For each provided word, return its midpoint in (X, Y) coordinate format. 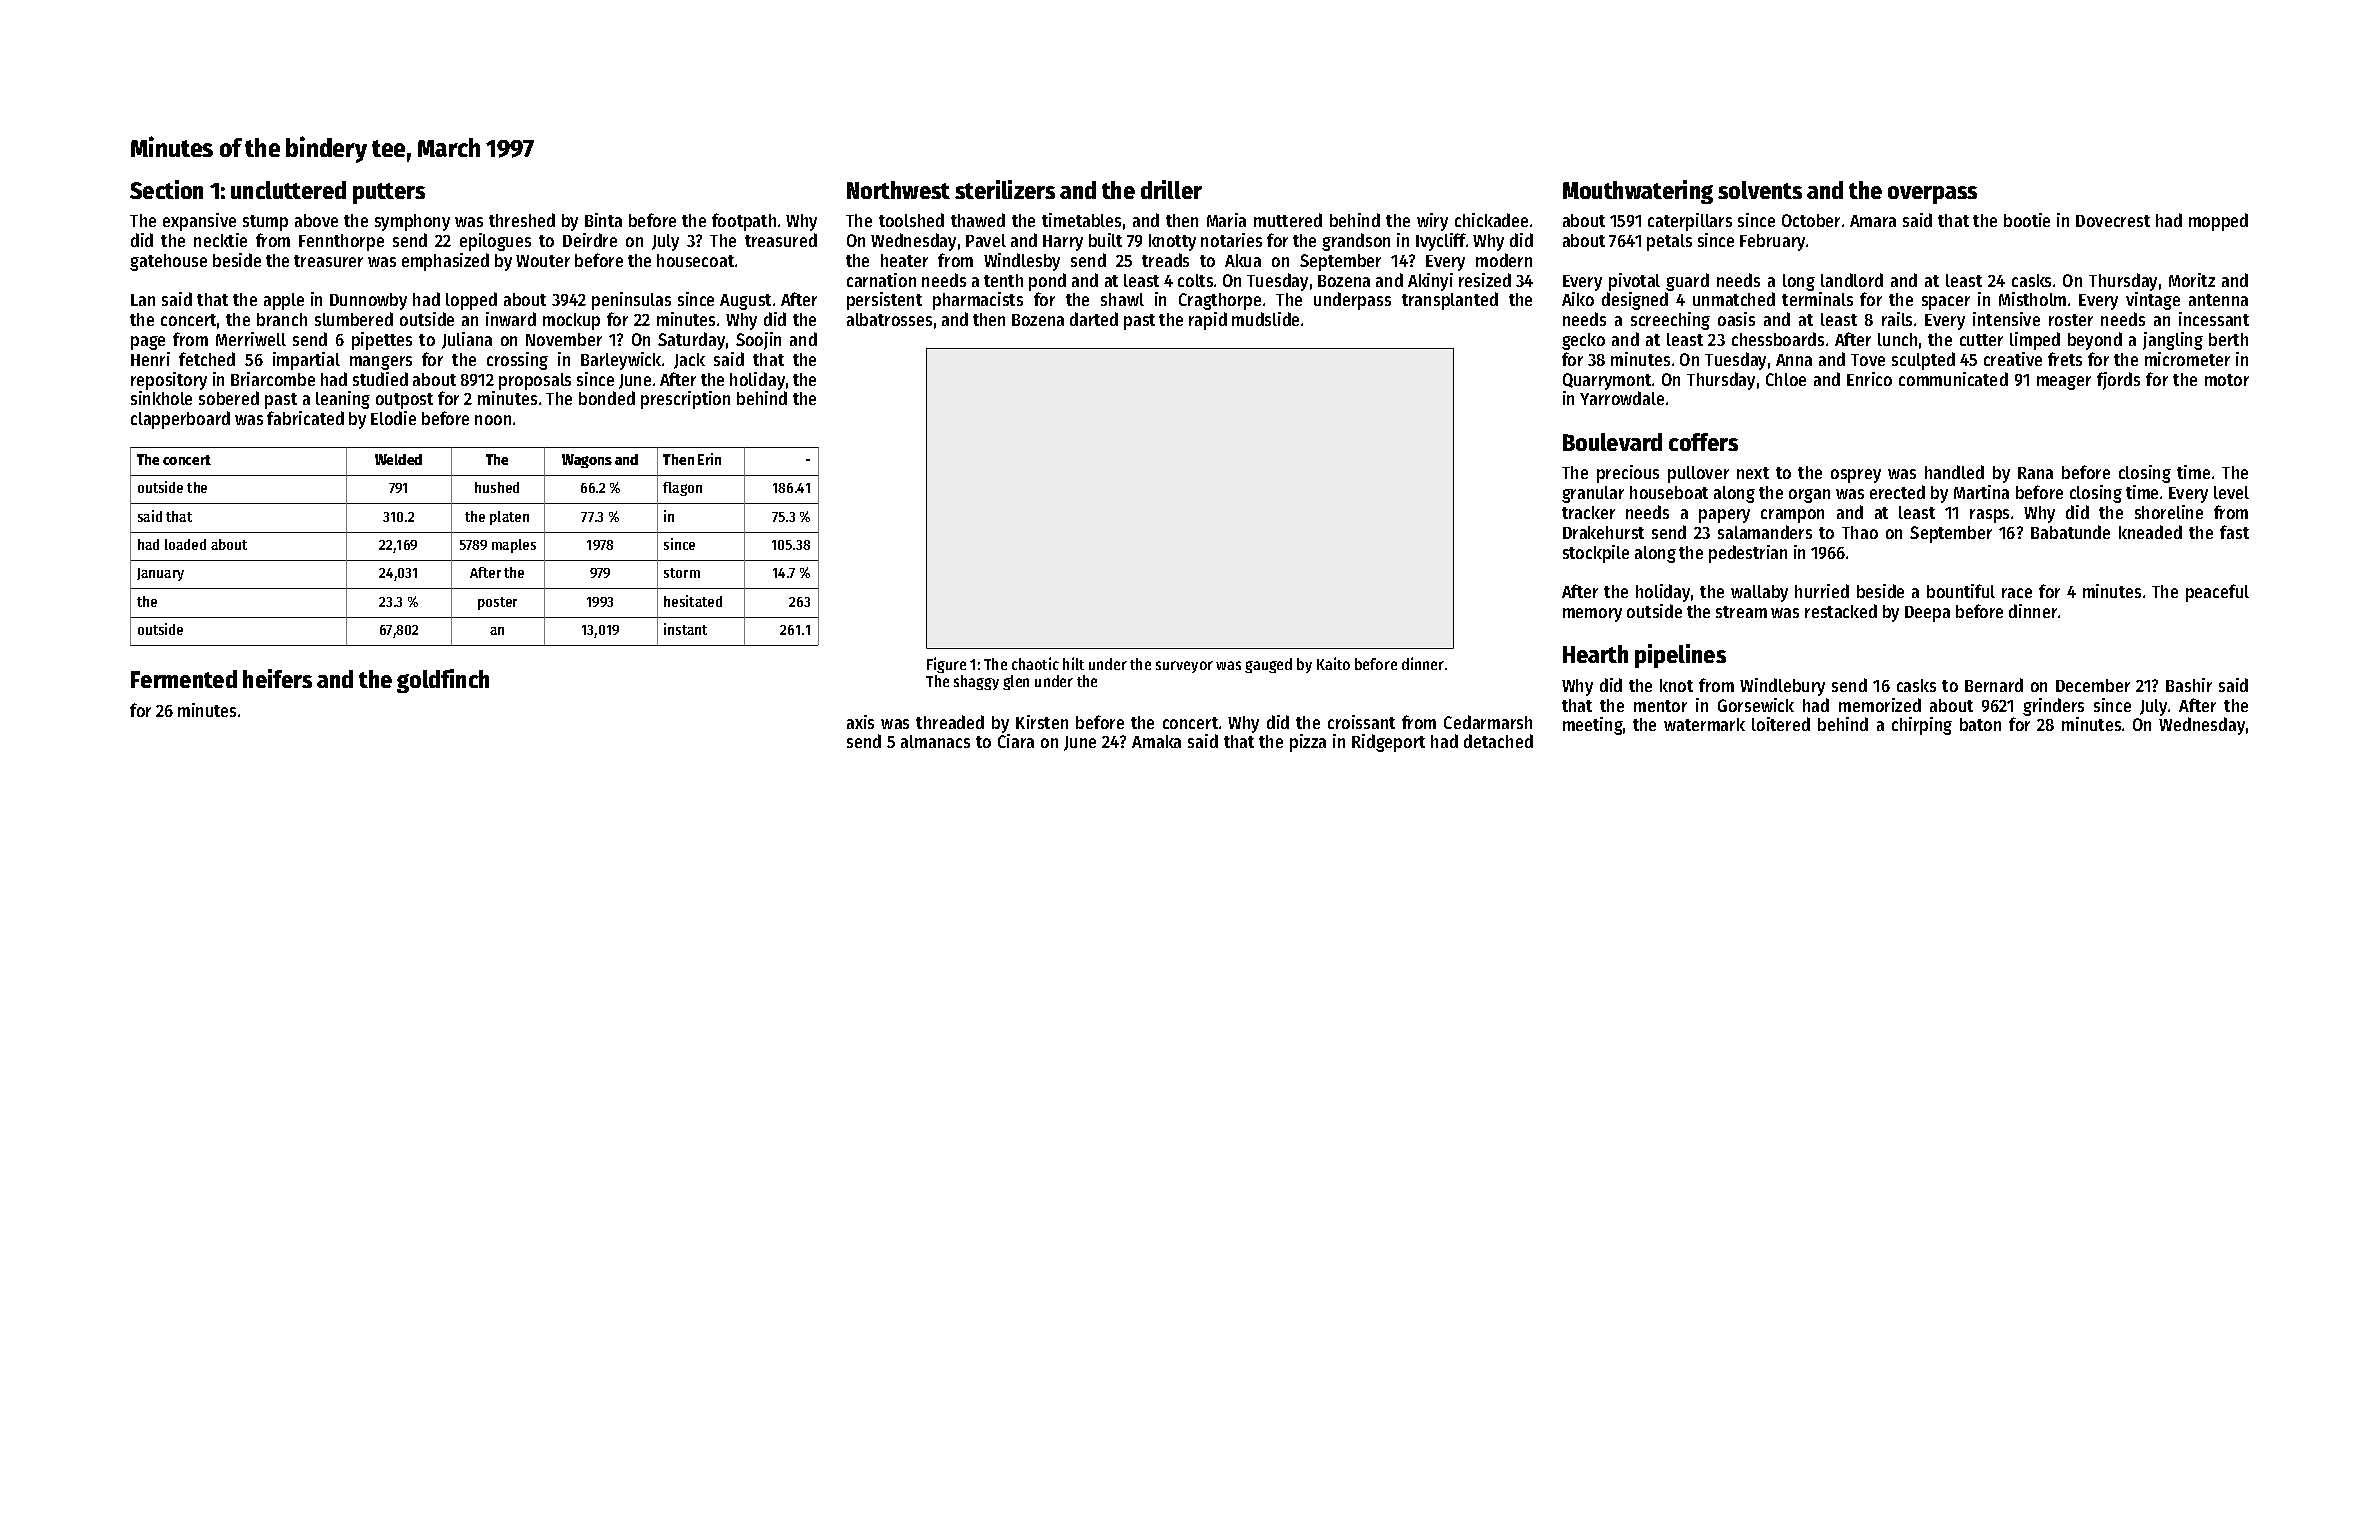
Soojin (758, 341)
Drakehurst (1603, 532)
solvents (1760, 190)
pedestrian (1748, 554)
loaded (185, 544)
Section (166, 189)
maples (514, 546)
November (564, 339)
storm (682, 573)
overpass (1932, 195)
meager (2064, 383)
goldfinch (443, 681)
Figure (946, 665)
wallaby (1759, 593)
